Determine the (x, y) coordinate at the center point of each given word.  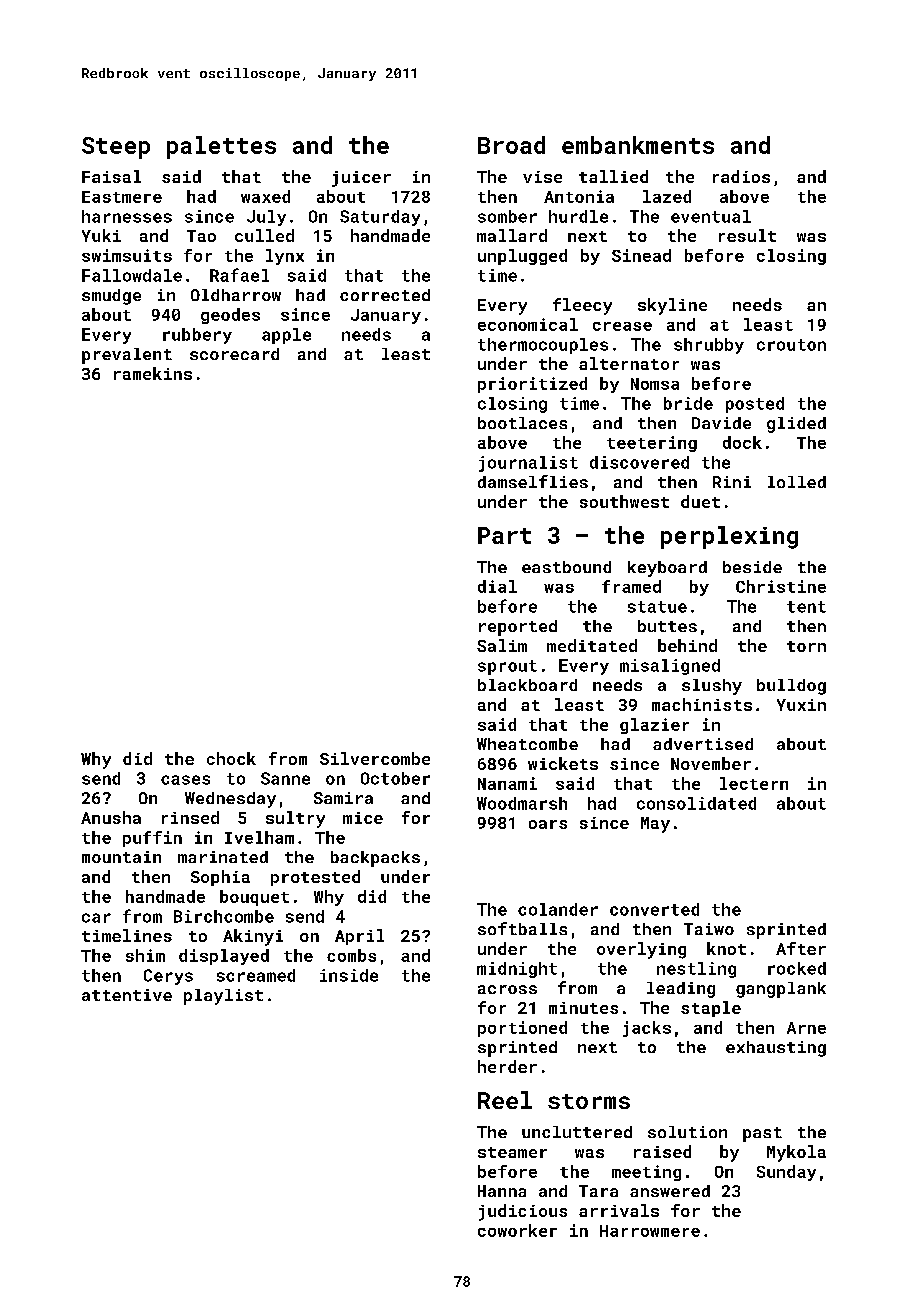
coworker (517, 1230)
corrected (385, 295)
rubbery (197, 336)
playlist (223, 997)
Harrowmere (650, 1231)
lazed (667, 196)
